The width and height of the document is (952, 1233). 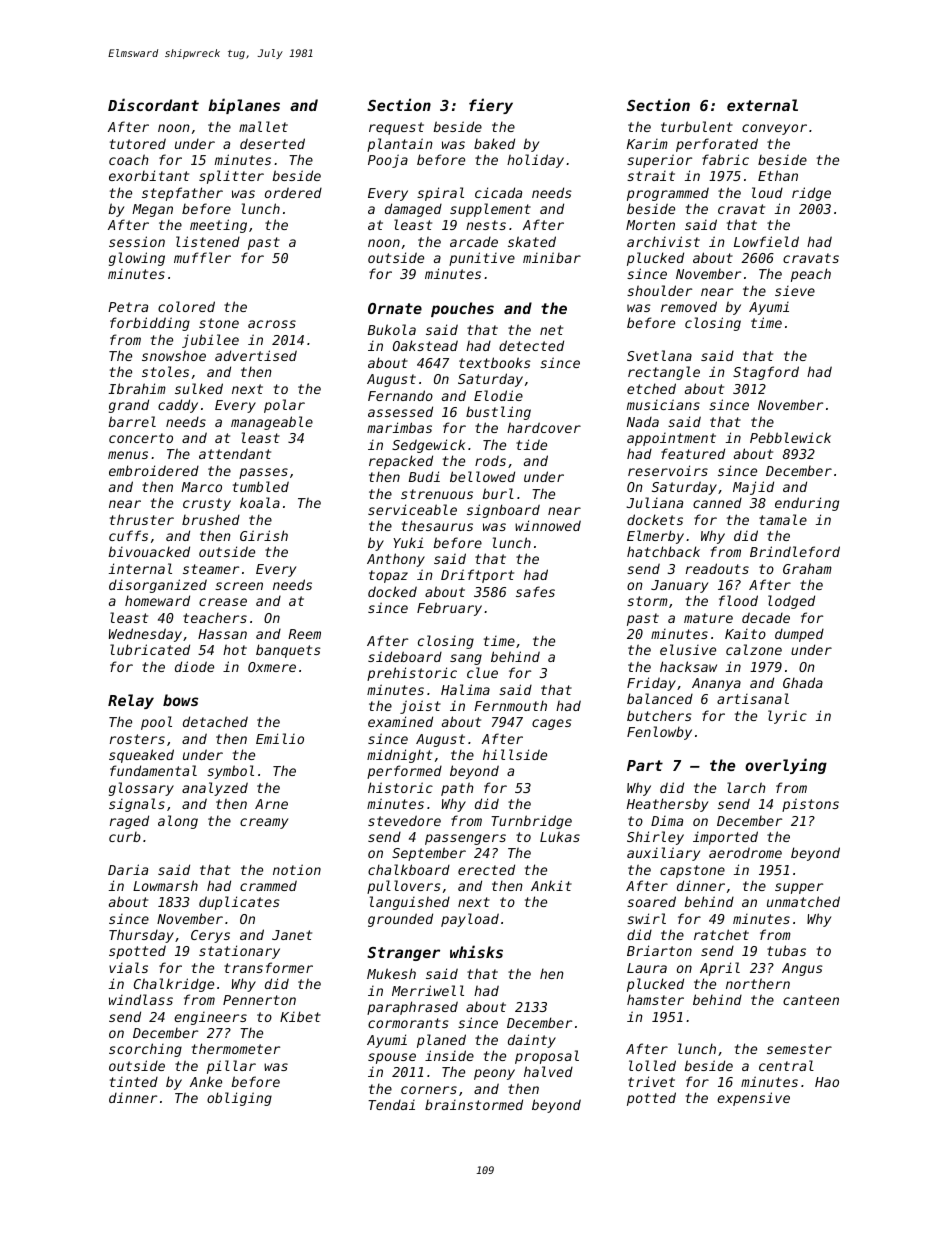 I want to click on Karim, so click(x=647, y=144).
